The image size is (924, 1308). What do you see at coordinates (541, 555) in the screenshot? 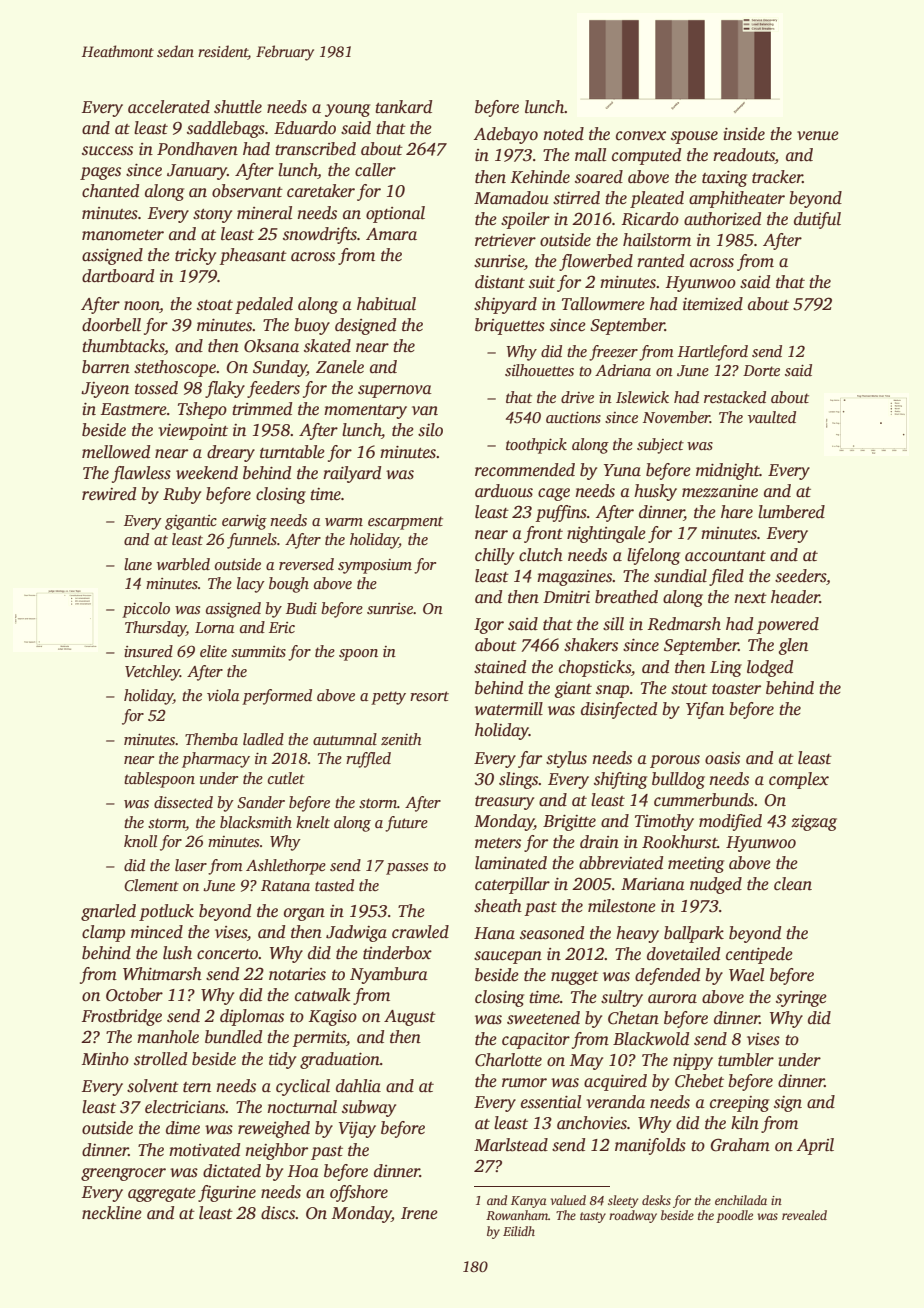
I see `clutch` at bounding box center [541, 555].
